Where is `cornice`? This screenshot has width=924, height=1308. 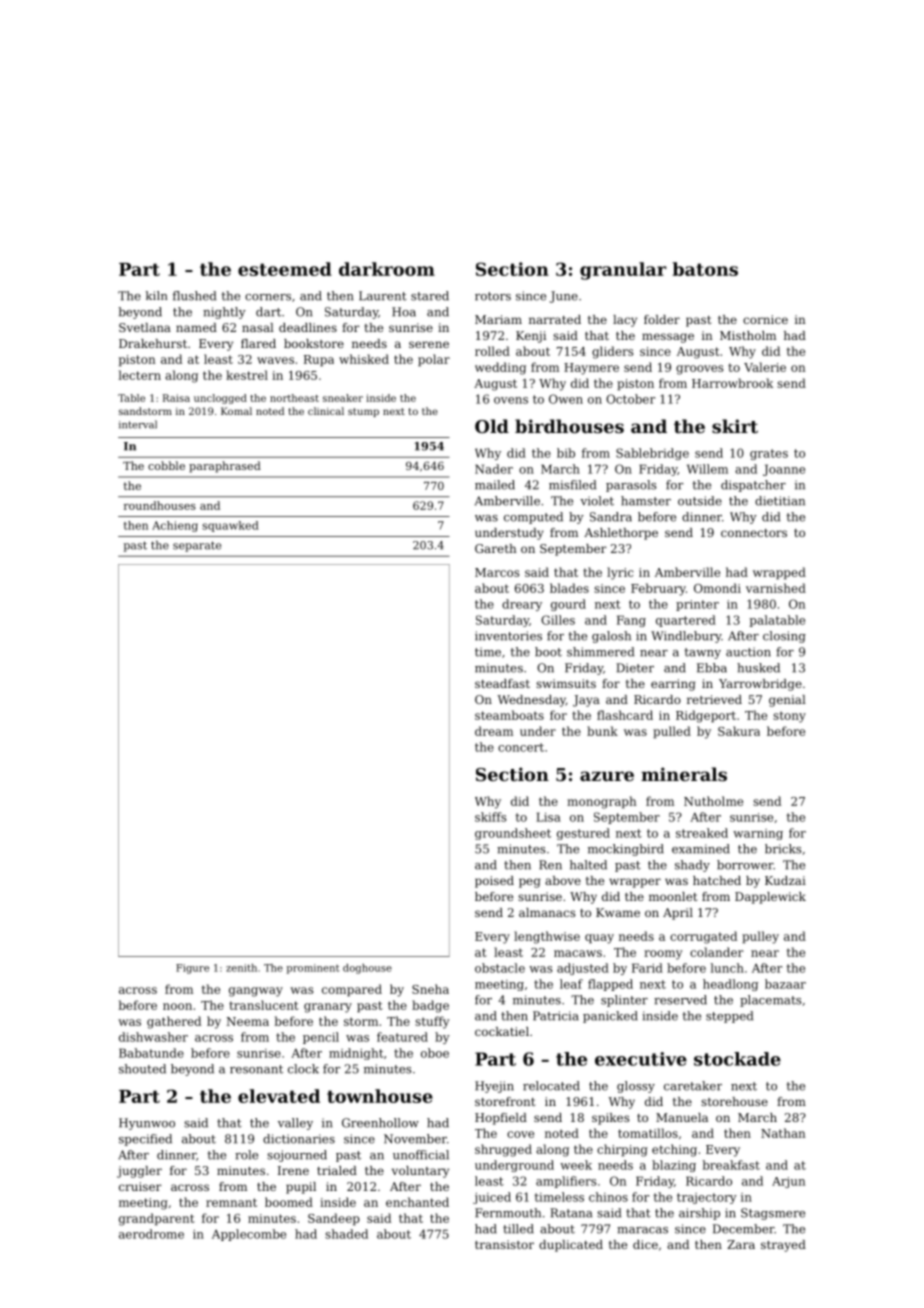 cornice is located at coordinates (765, 319).
